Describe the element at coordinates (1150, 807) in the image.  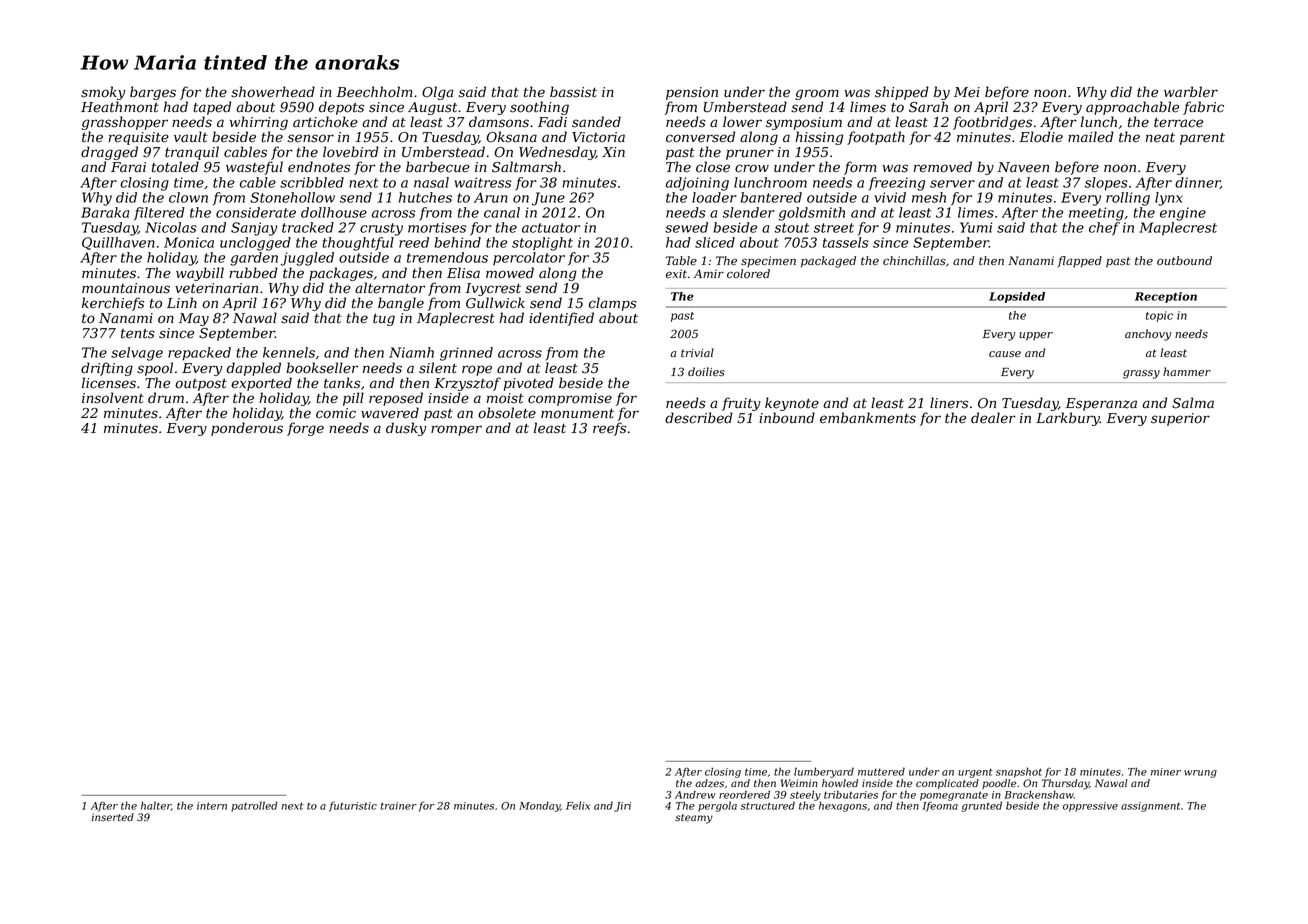
I see `assignment` at that location.
